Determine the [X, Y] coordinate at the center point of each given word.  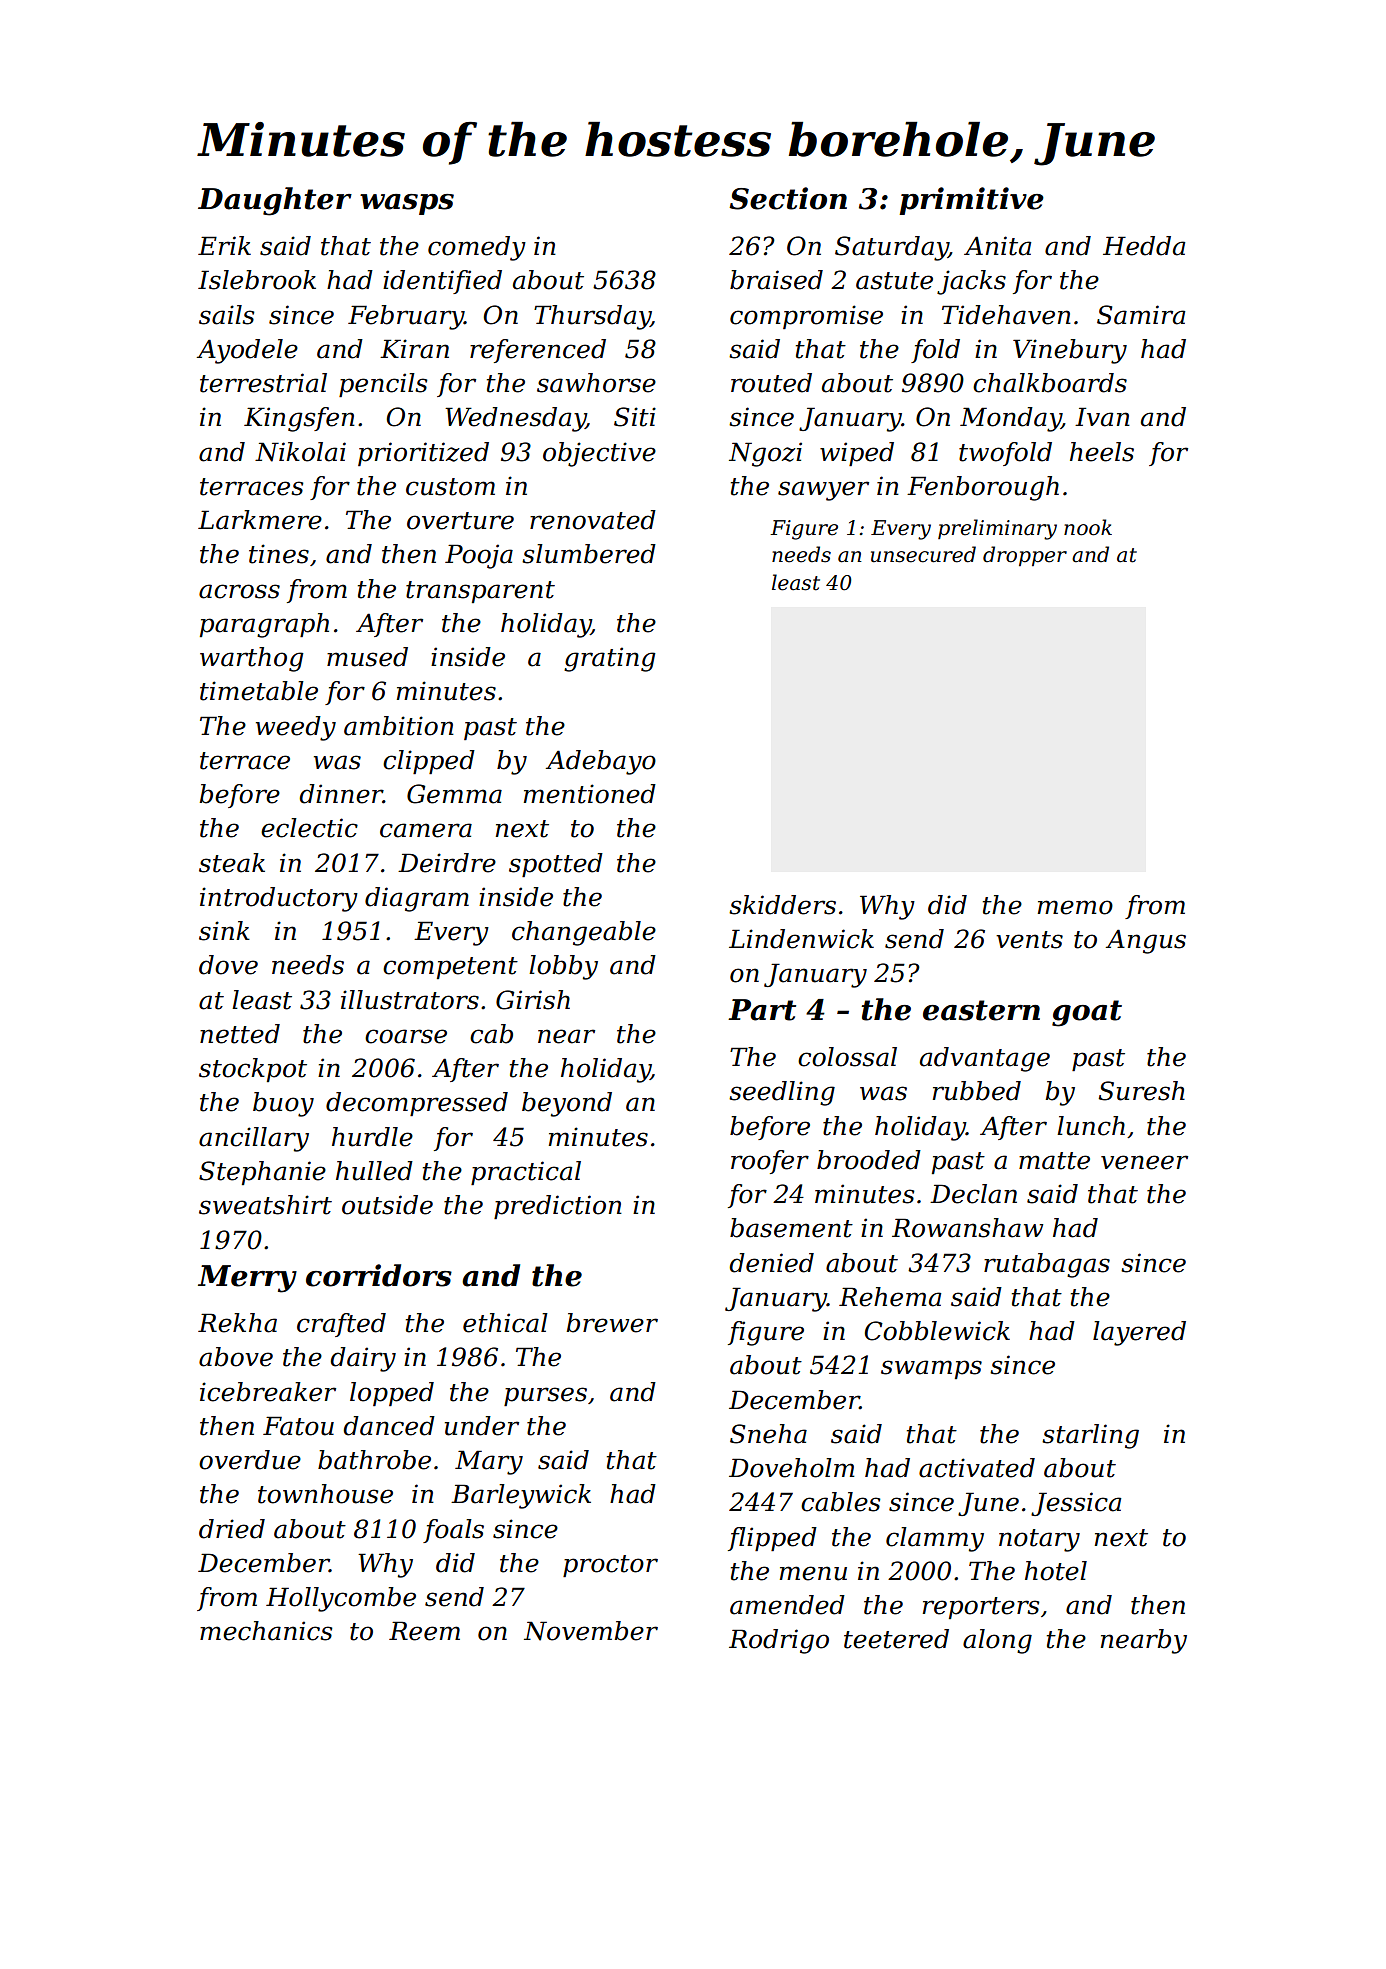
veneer [1144, 1162]
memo [1075, 907]
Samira [1141, 315]
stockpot [253, 1070]
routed [771, 383]
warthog [252, 659]
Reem [424, 1631]
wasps [407, 204]
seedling [782, 1093]
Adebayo [601, 762]
